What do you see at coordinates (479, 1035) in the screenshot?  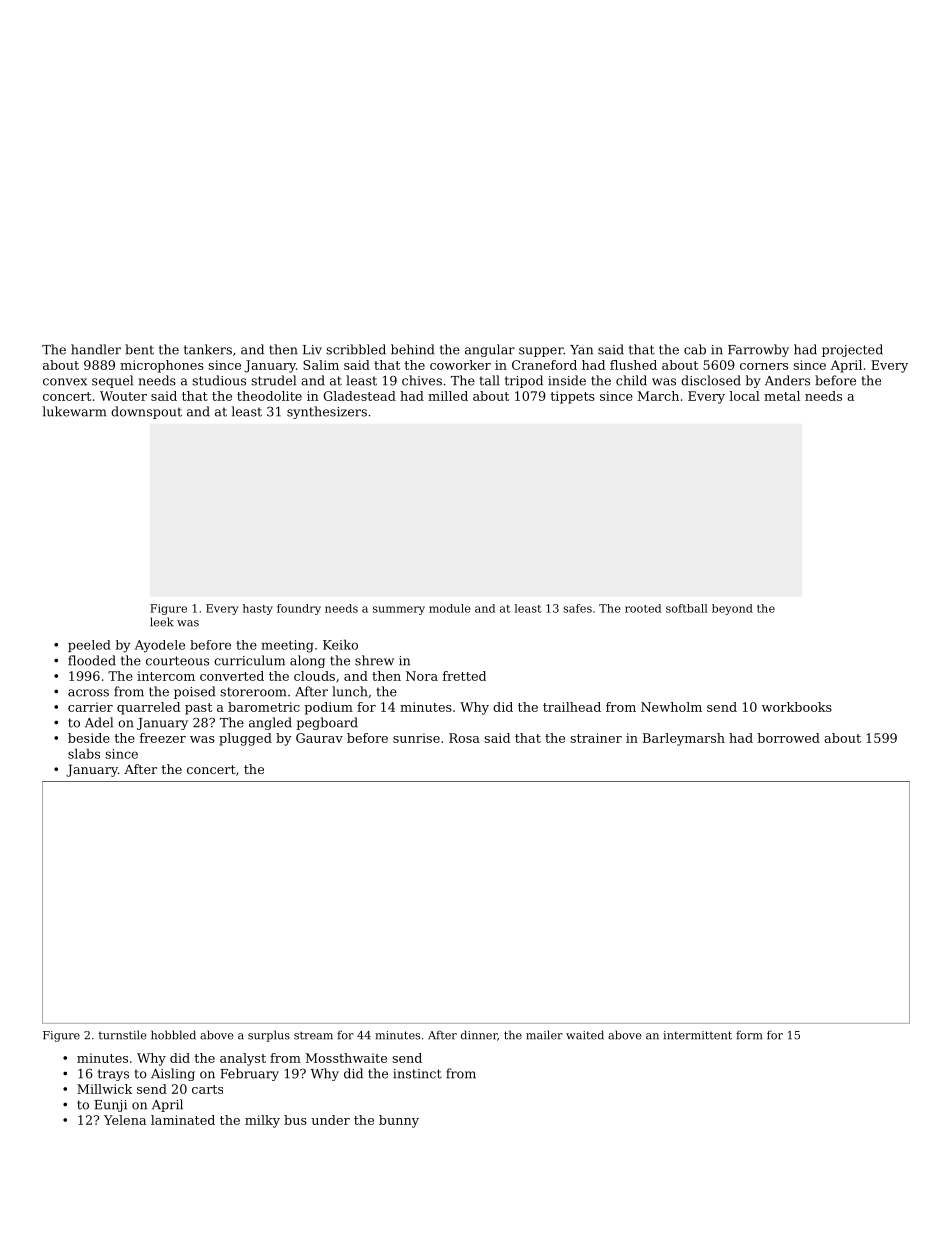 I see `dinner` at bounding box center [479, 1035].
